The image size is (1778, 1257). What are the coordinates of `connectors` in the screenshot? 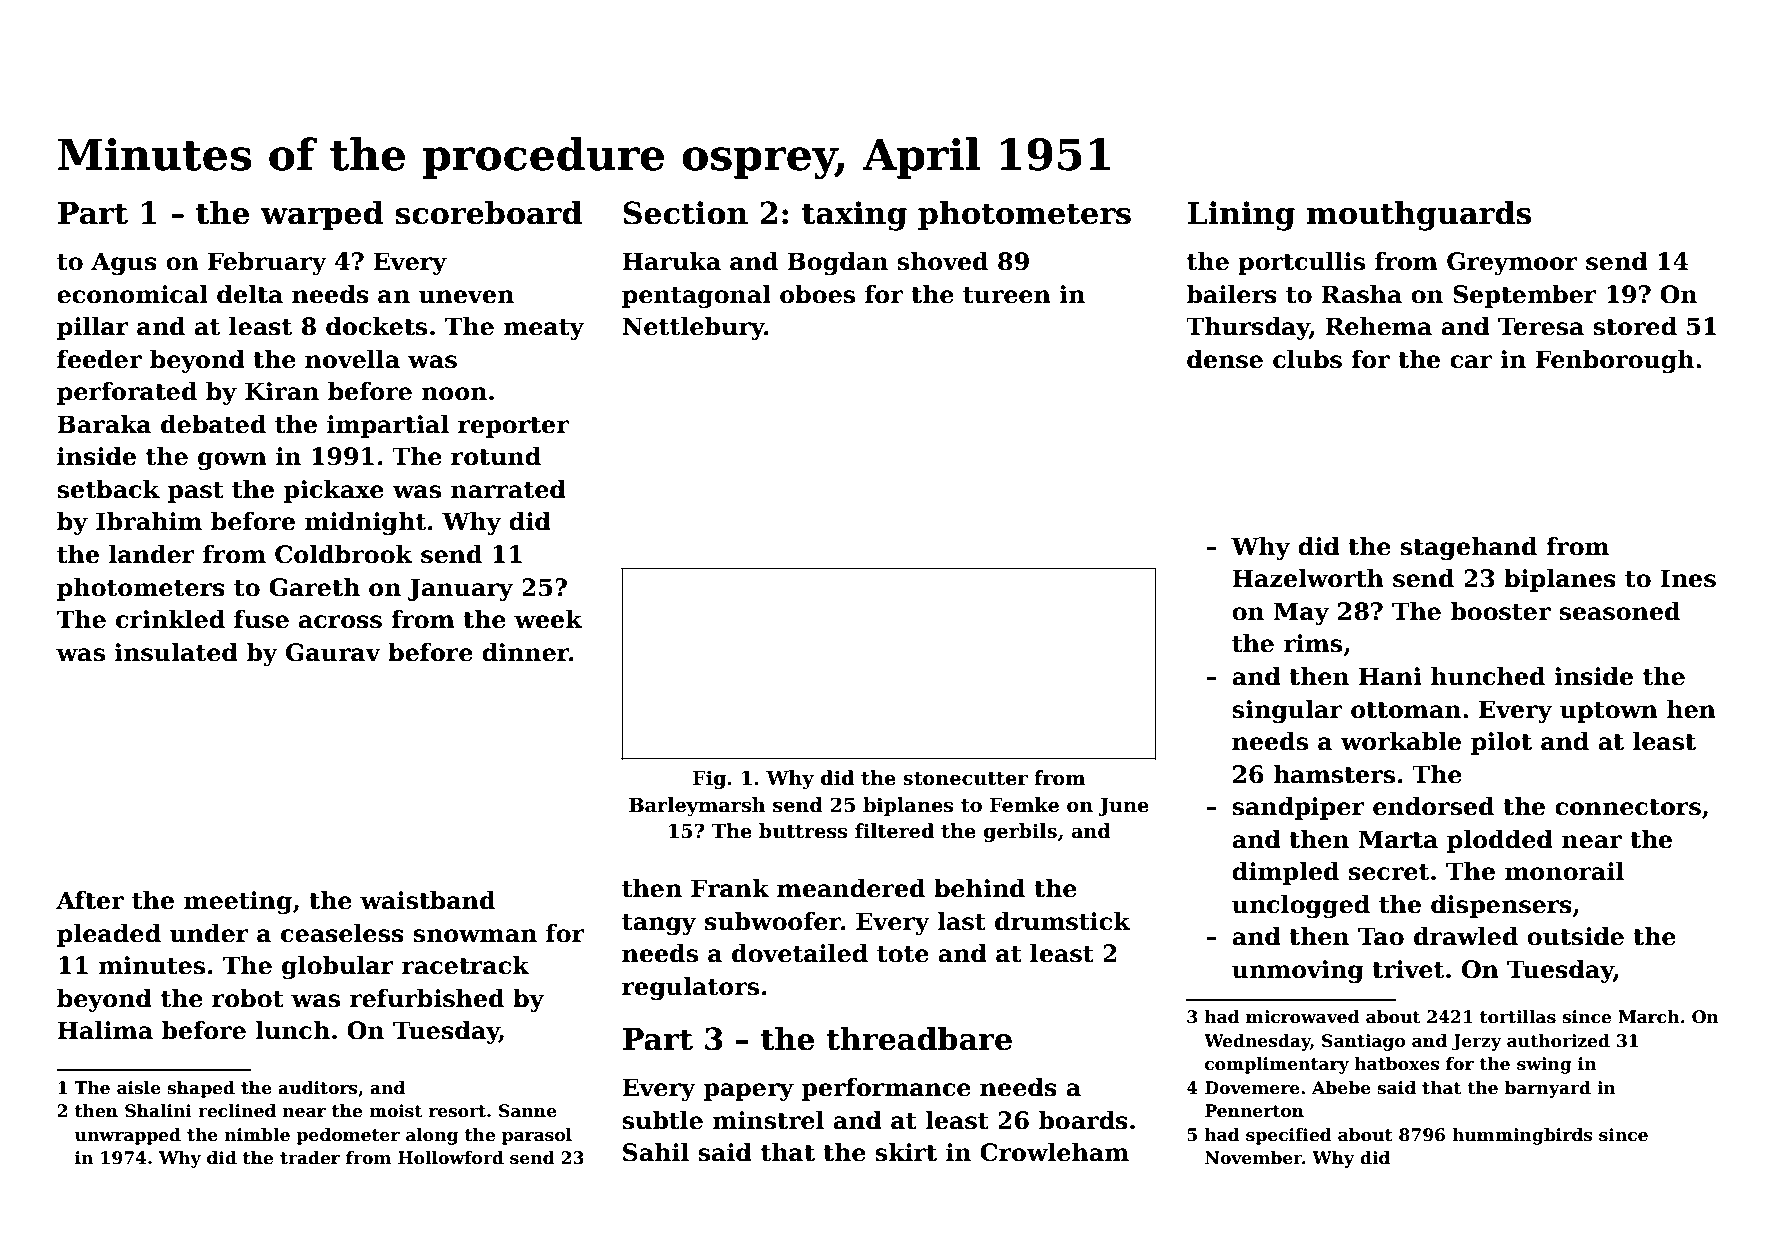 It's located at (1628, 807).
